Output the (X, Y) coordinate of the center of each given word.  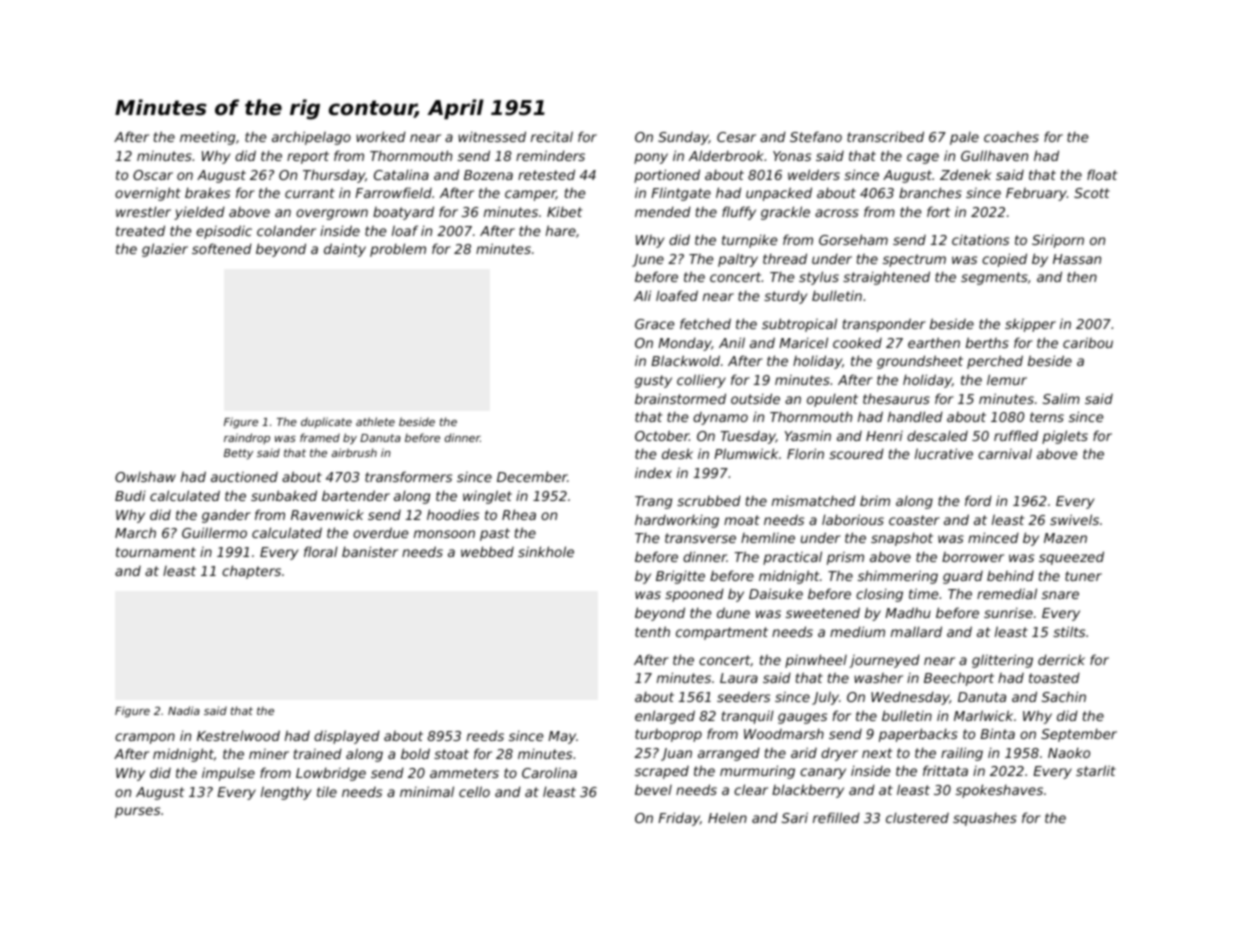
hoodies (453, 514)
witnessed (492, 136)
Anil (732, 342)
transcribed (885, 136)
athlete (375, 421)
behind (1010, 575)
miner (269, 754)
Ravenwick (327, 514)
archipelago (311, 138)
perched (995, 362)
